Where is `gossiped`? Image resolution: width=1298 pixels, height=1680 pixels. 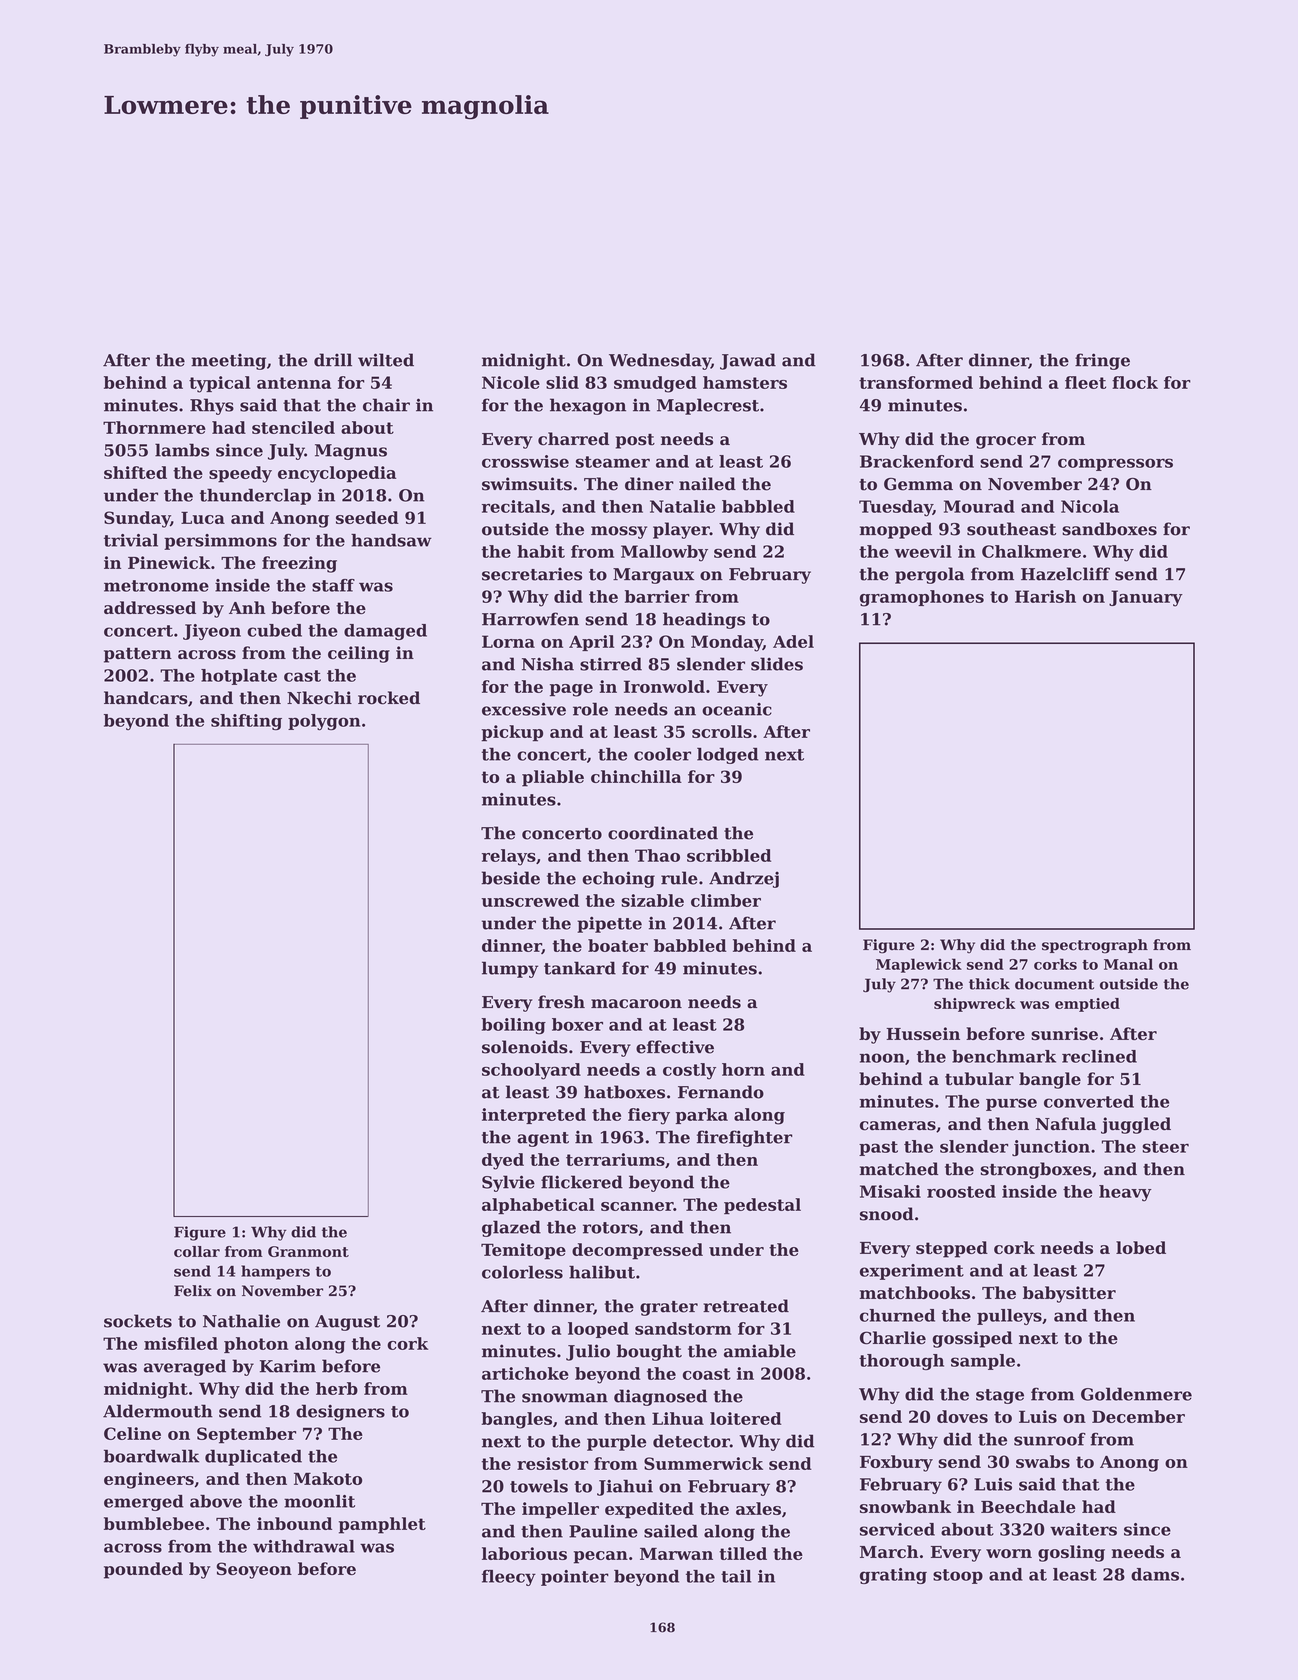 gossiped is located at coordinates (973, 1339).
